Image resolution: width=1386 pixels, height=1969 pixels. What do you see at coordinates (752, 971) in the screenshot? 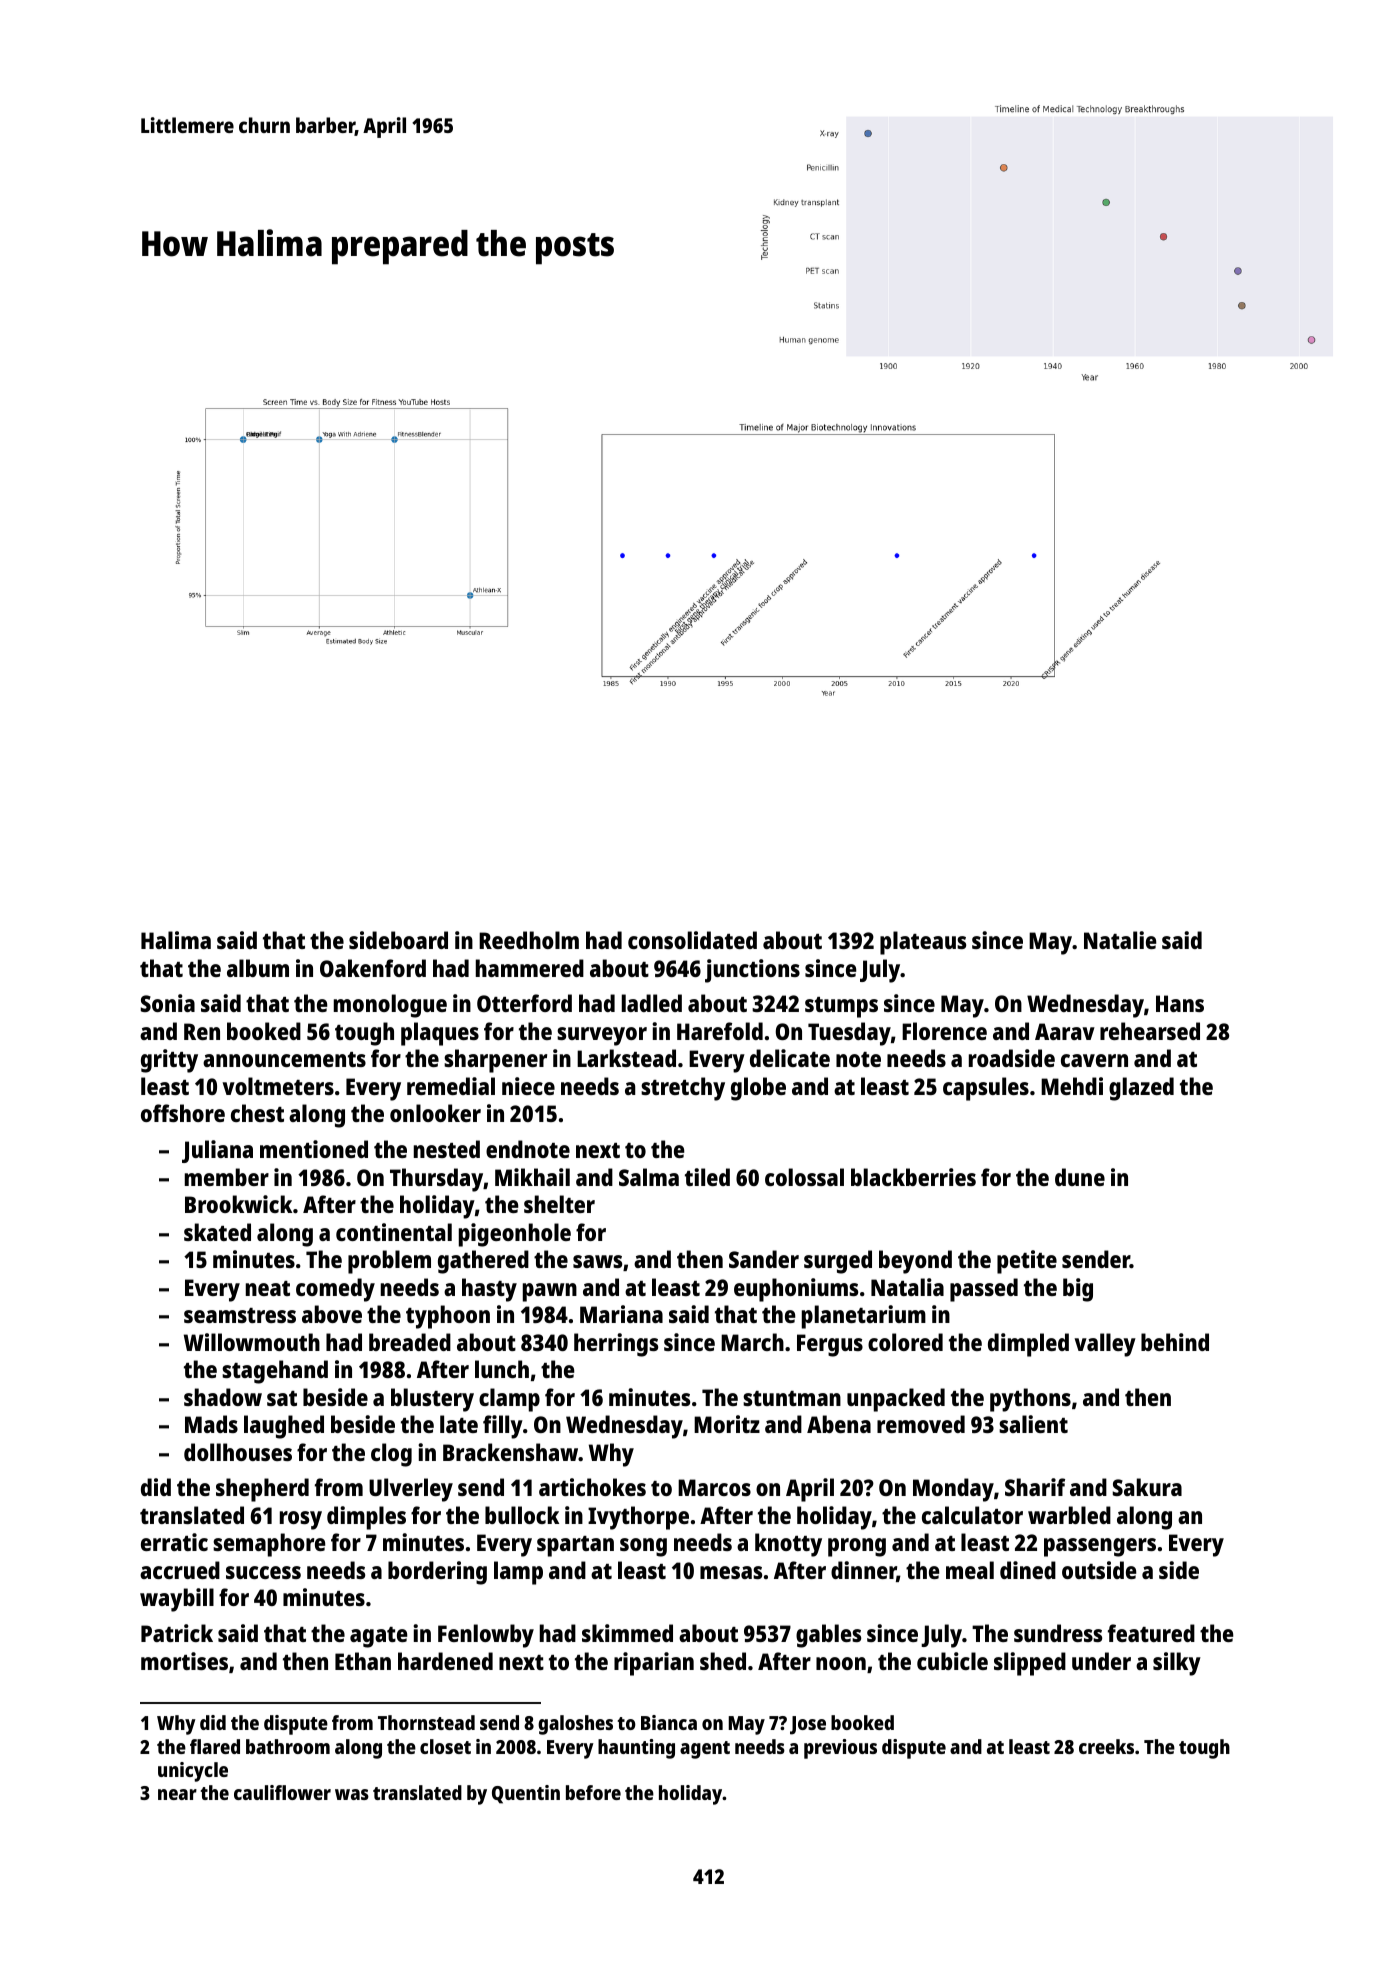
I see `junctions` at bounding box center [752, 971].
